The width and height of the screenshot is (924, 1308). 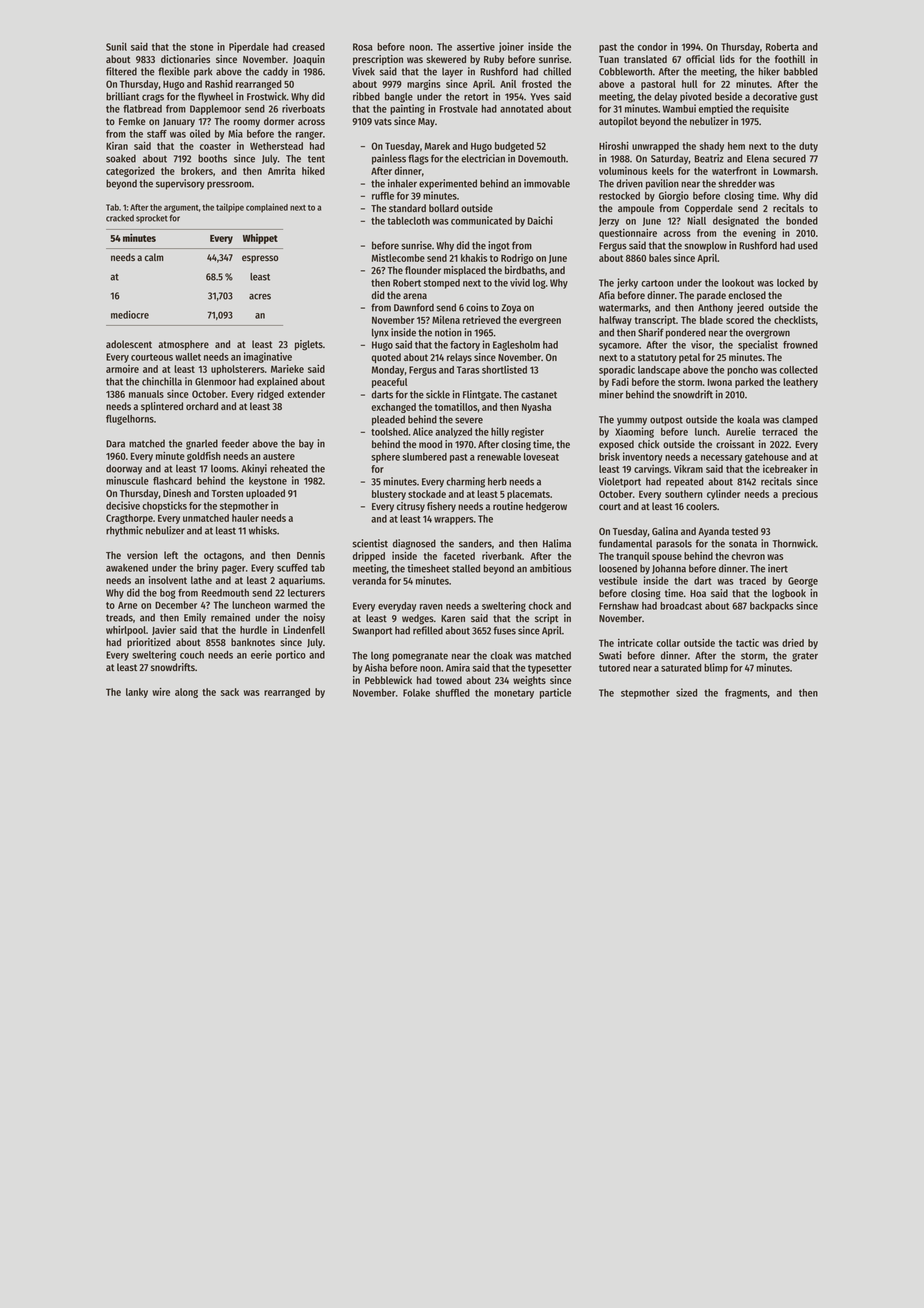 What do you see at coordinates (632, 421) in the screenshot?
I see `yummy` at bounding box center [632, 421].
